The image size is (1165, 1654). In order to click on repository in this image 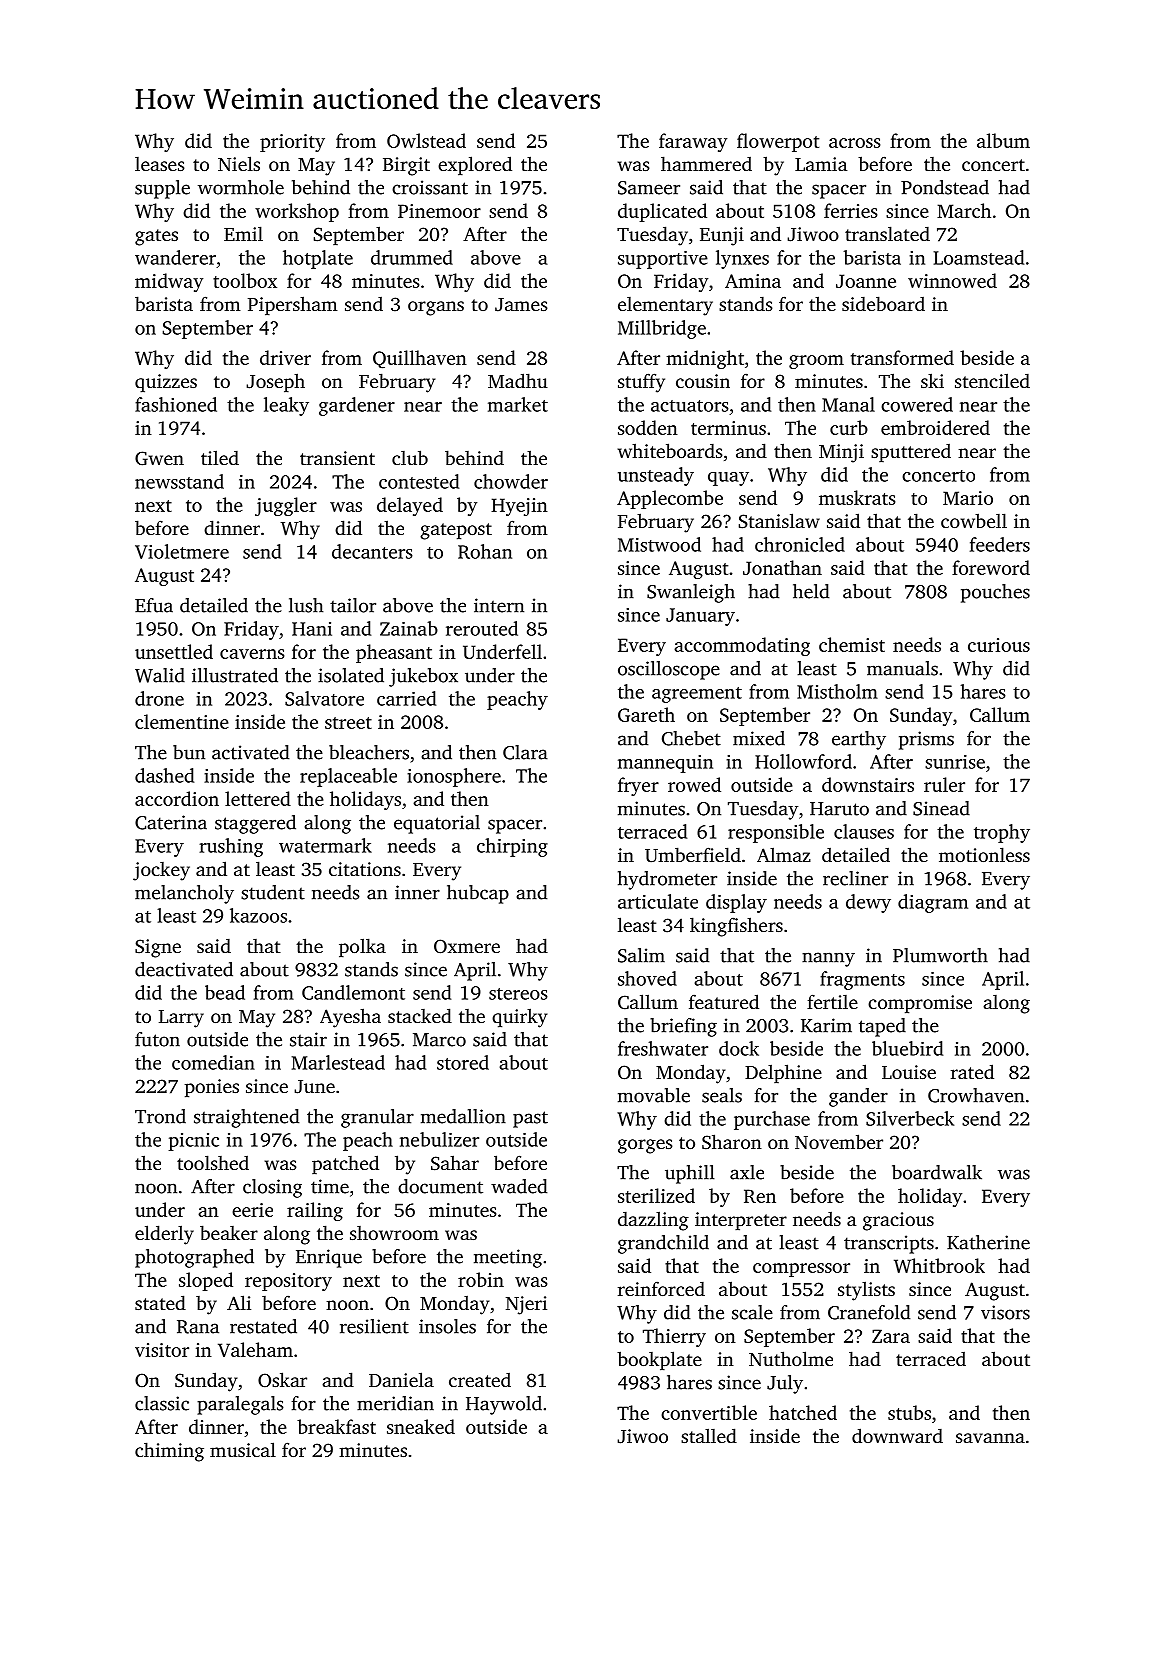, I will do `click(288, 1282)`.
